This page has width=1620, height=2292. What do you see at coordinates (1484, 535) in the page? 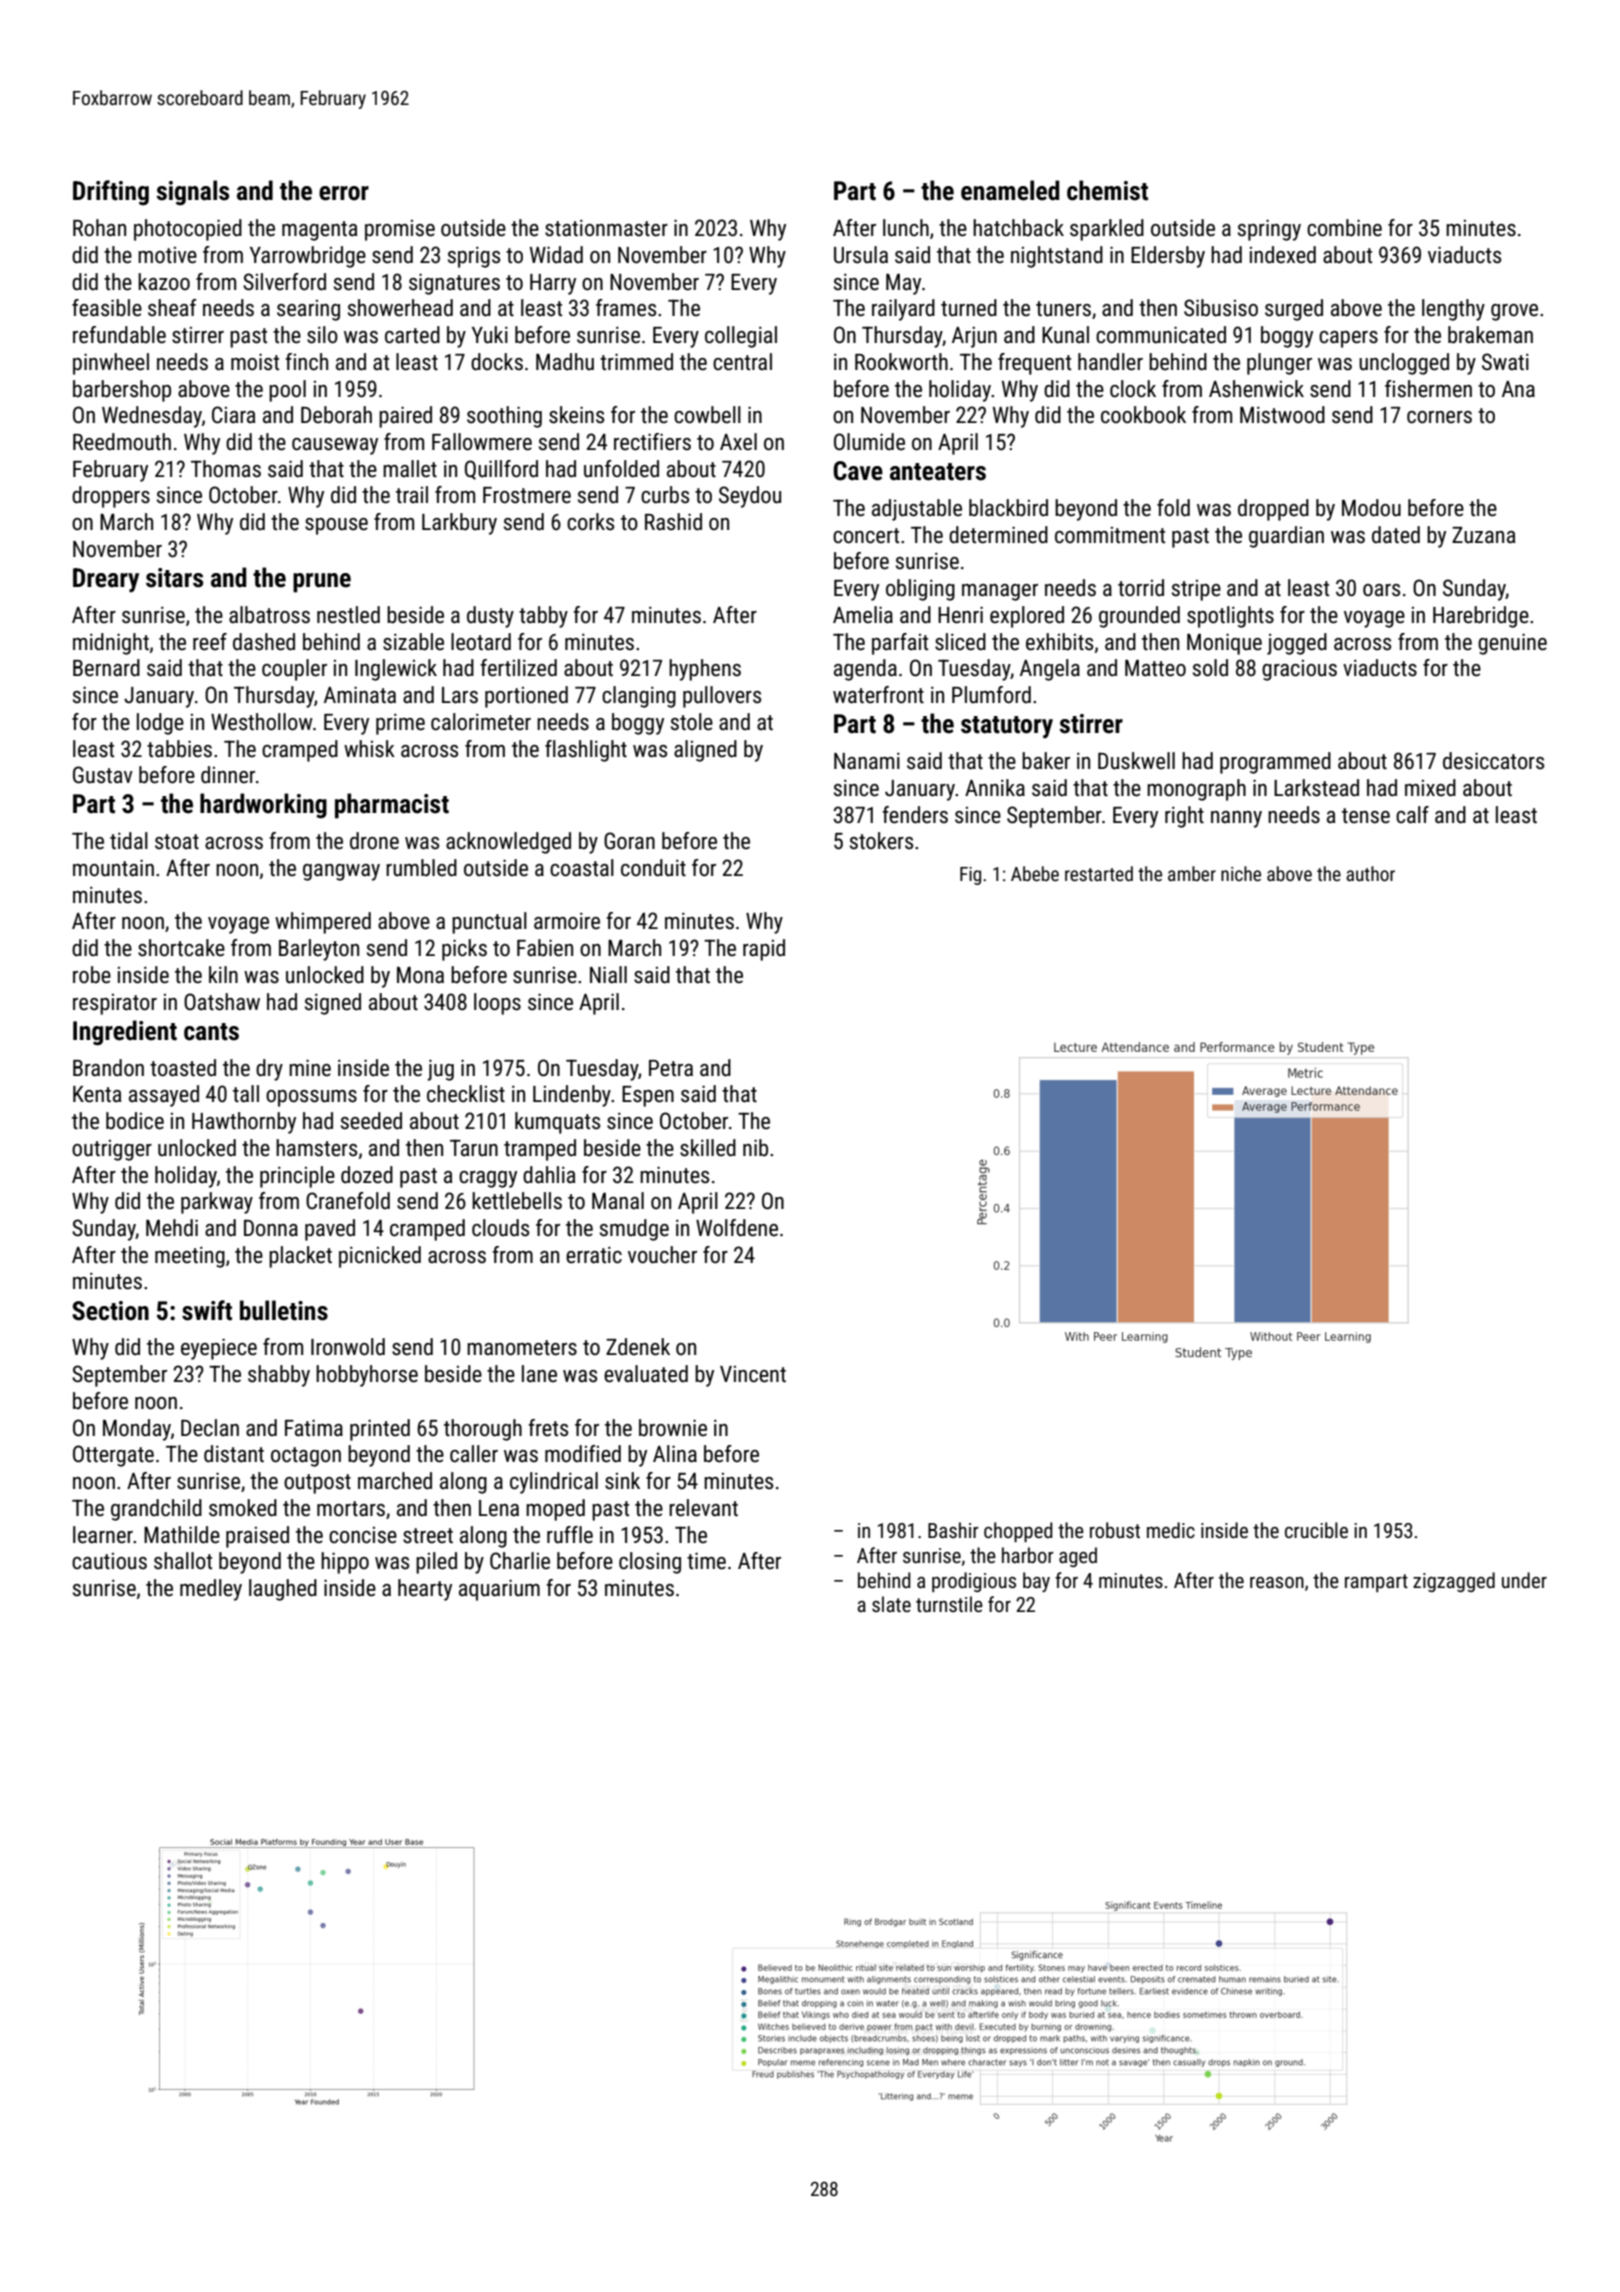
I see `Zuzana` at bounding box center [1484, 535].
